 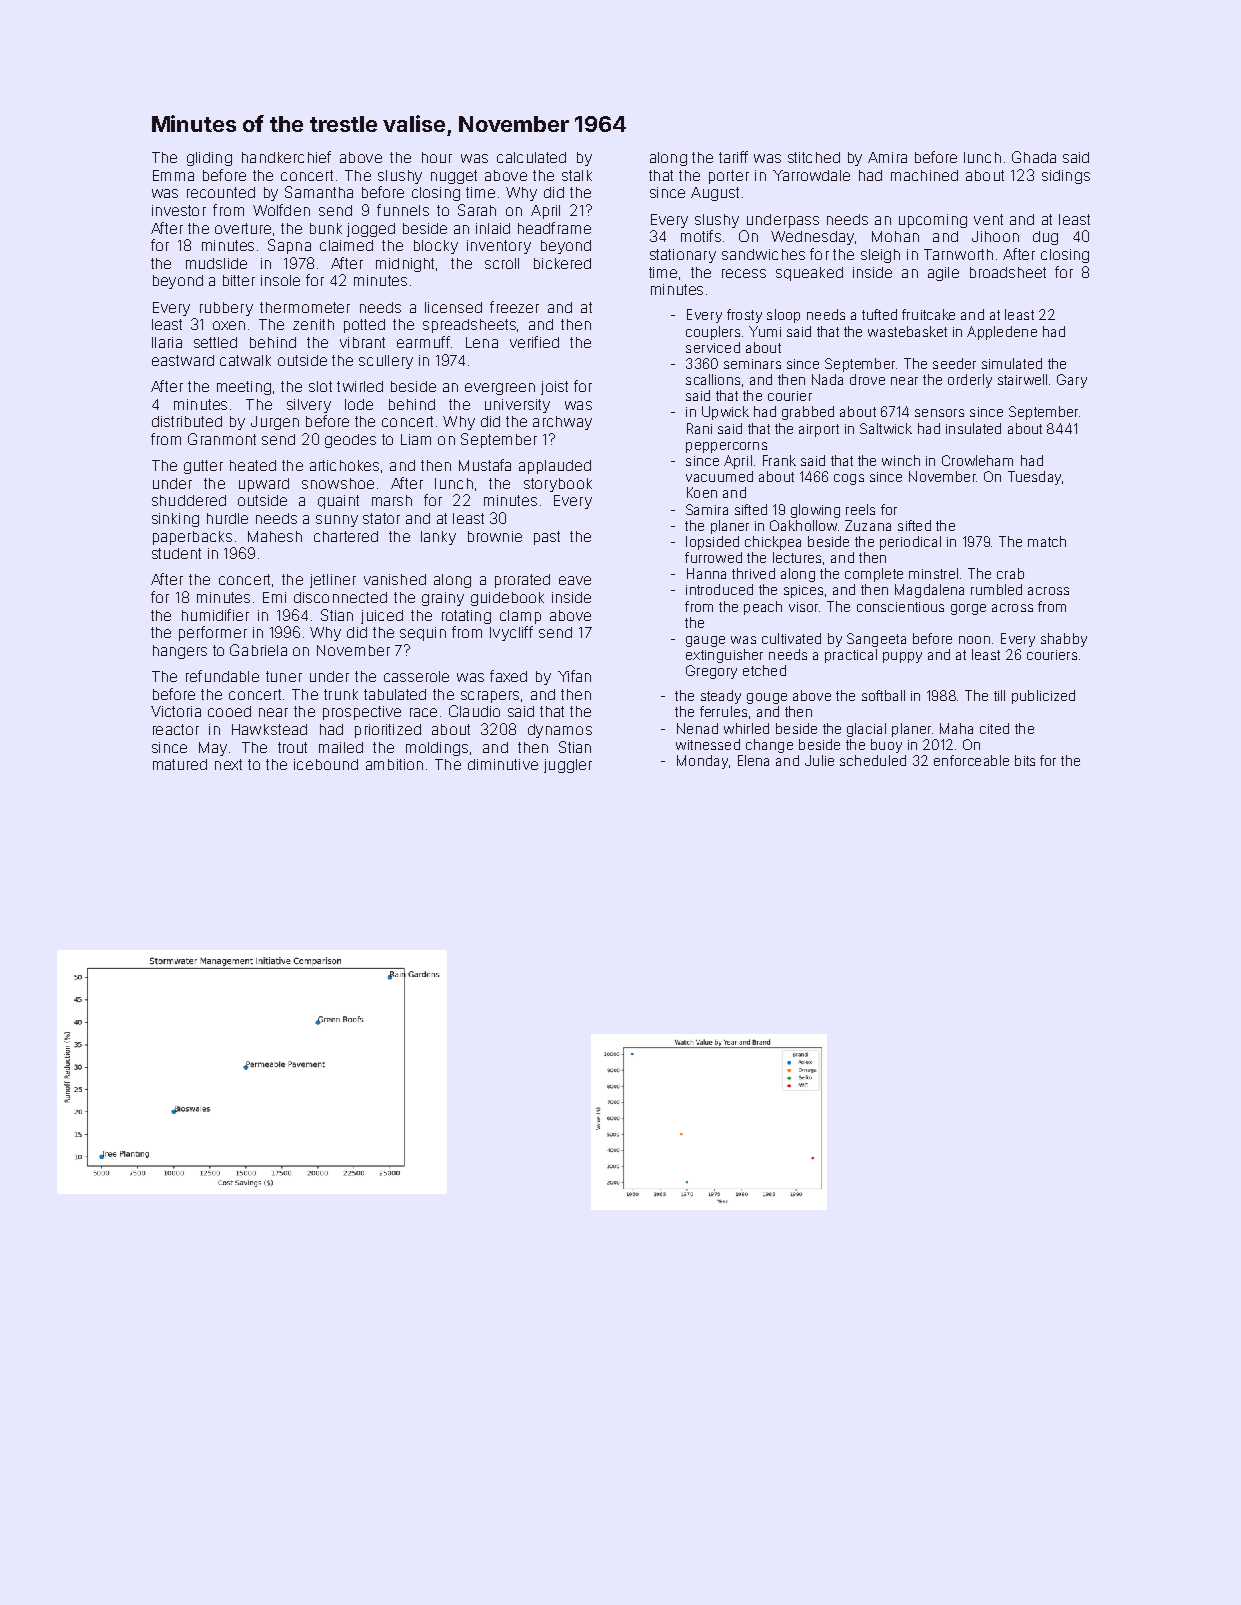 I want to click on overture, so click(x=243, y=228).
